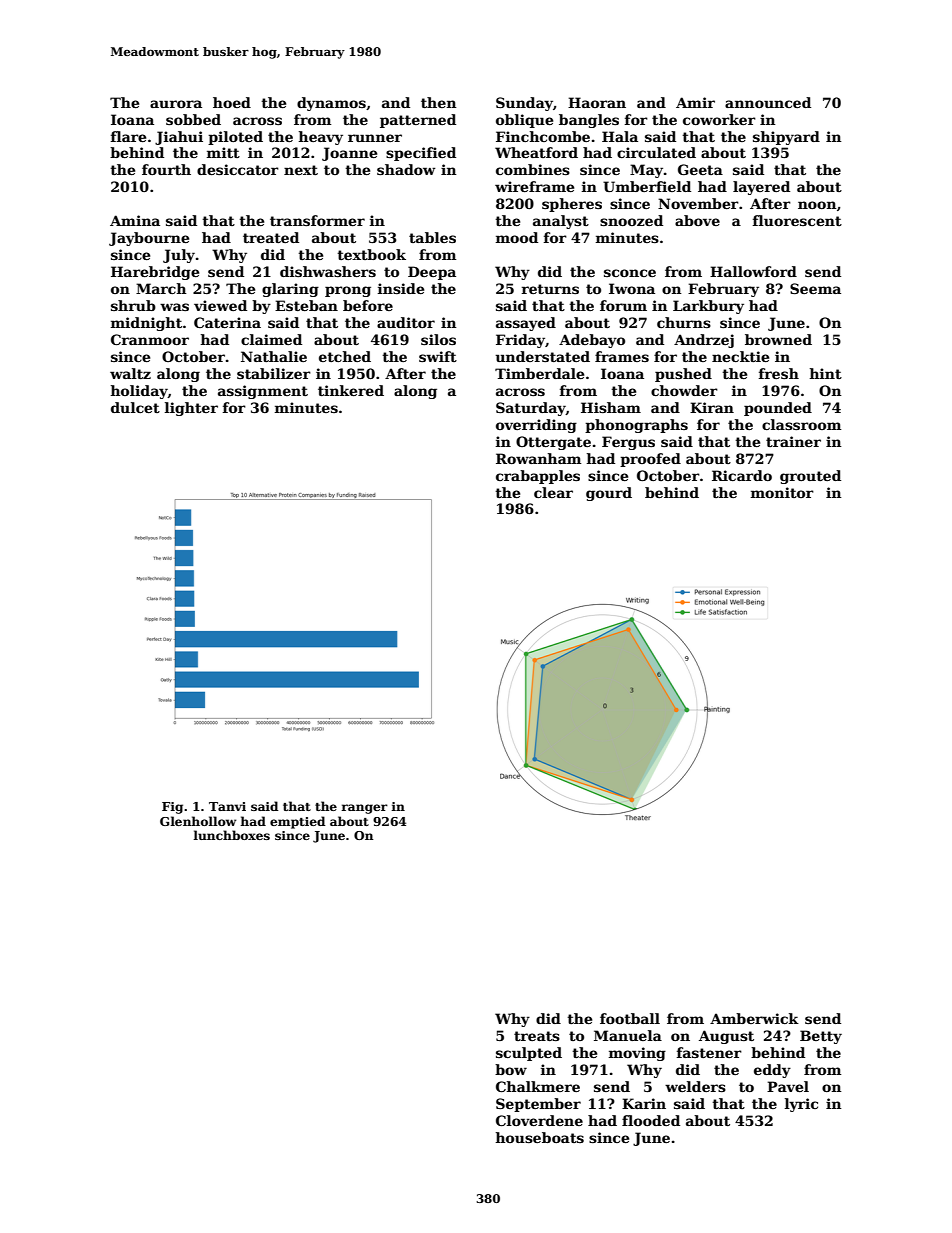 This image has width=952, height=1233. Describe the element at coordinates (597, 102) in the image. I see `Haoran` at that location.
